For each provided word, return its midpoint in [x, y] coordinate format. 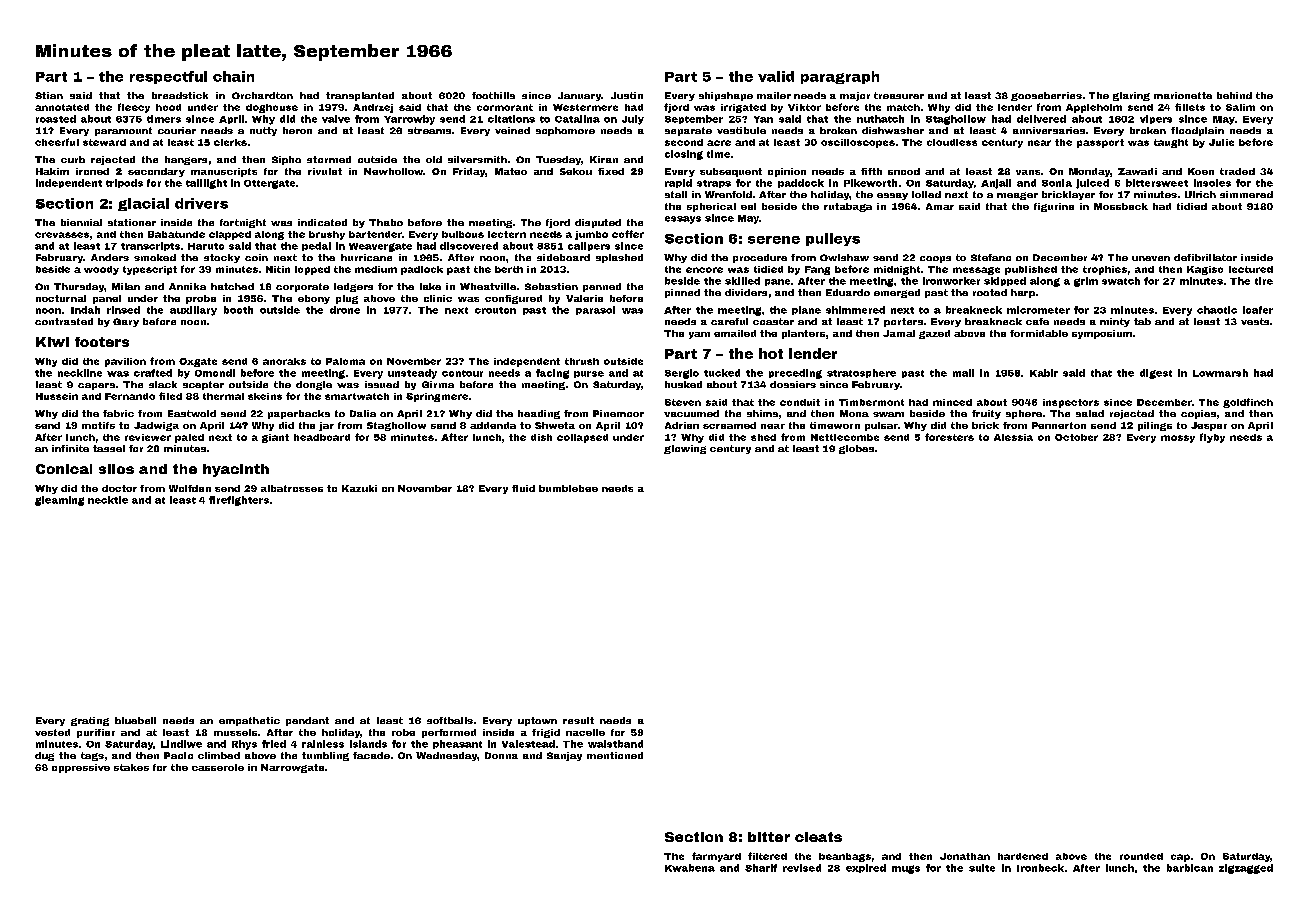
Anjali [996, 184]
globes [856, 449]
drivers [201, 203]
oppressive [81, 768]
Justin [627, 95]
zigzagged [1246, 869]
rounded [1141, 856]
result [578, 720]
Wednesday [446, 756]
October [1076, 437]
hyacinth [236, 470]
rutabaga [848, 207]
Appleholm [1094, 108]
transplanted [360, 96]
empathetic [249, 721]
